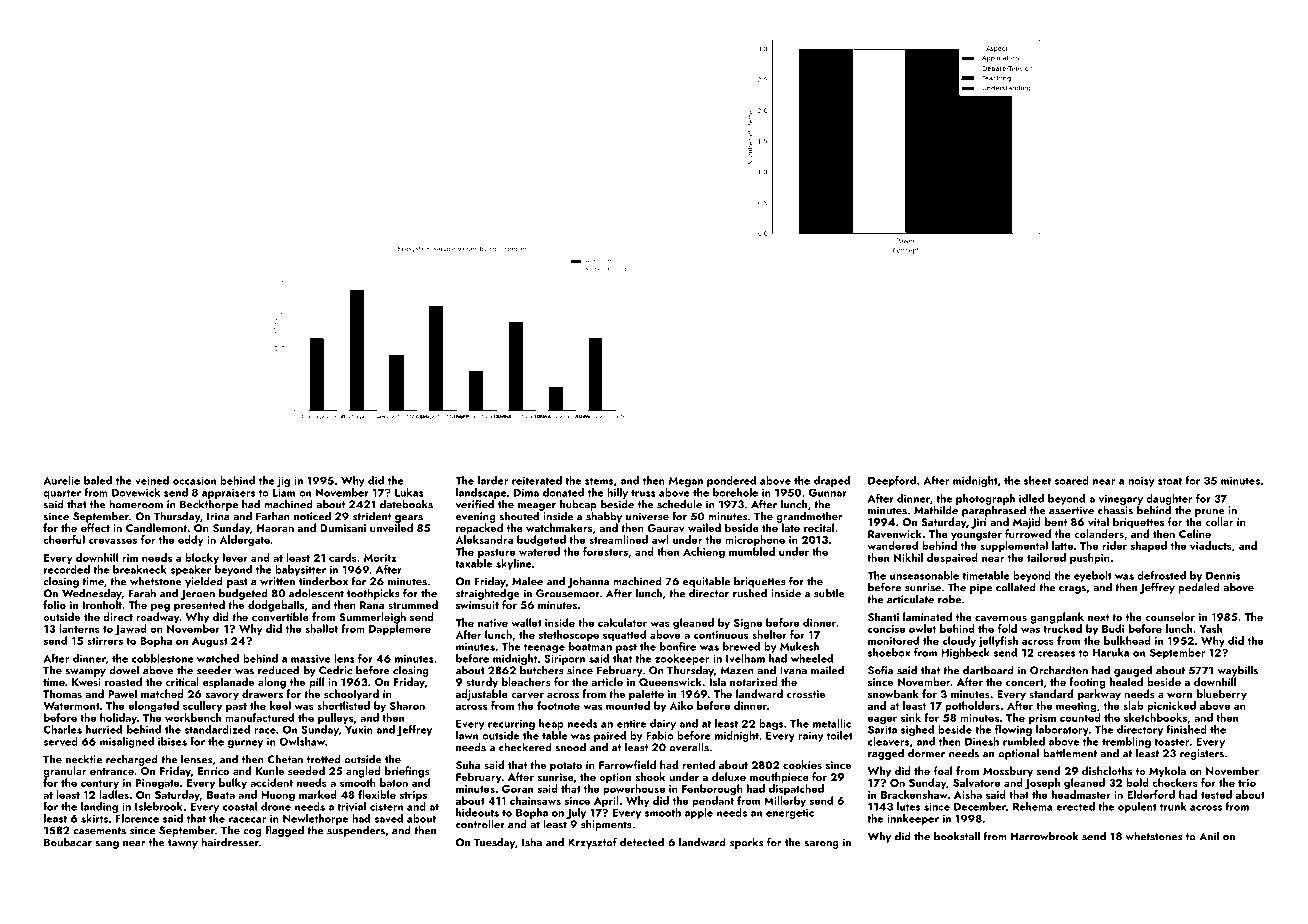  What do you see at coordinates (228, 493) in the screenshot?
I see `appraisers` at bounding box center [228, 493].
